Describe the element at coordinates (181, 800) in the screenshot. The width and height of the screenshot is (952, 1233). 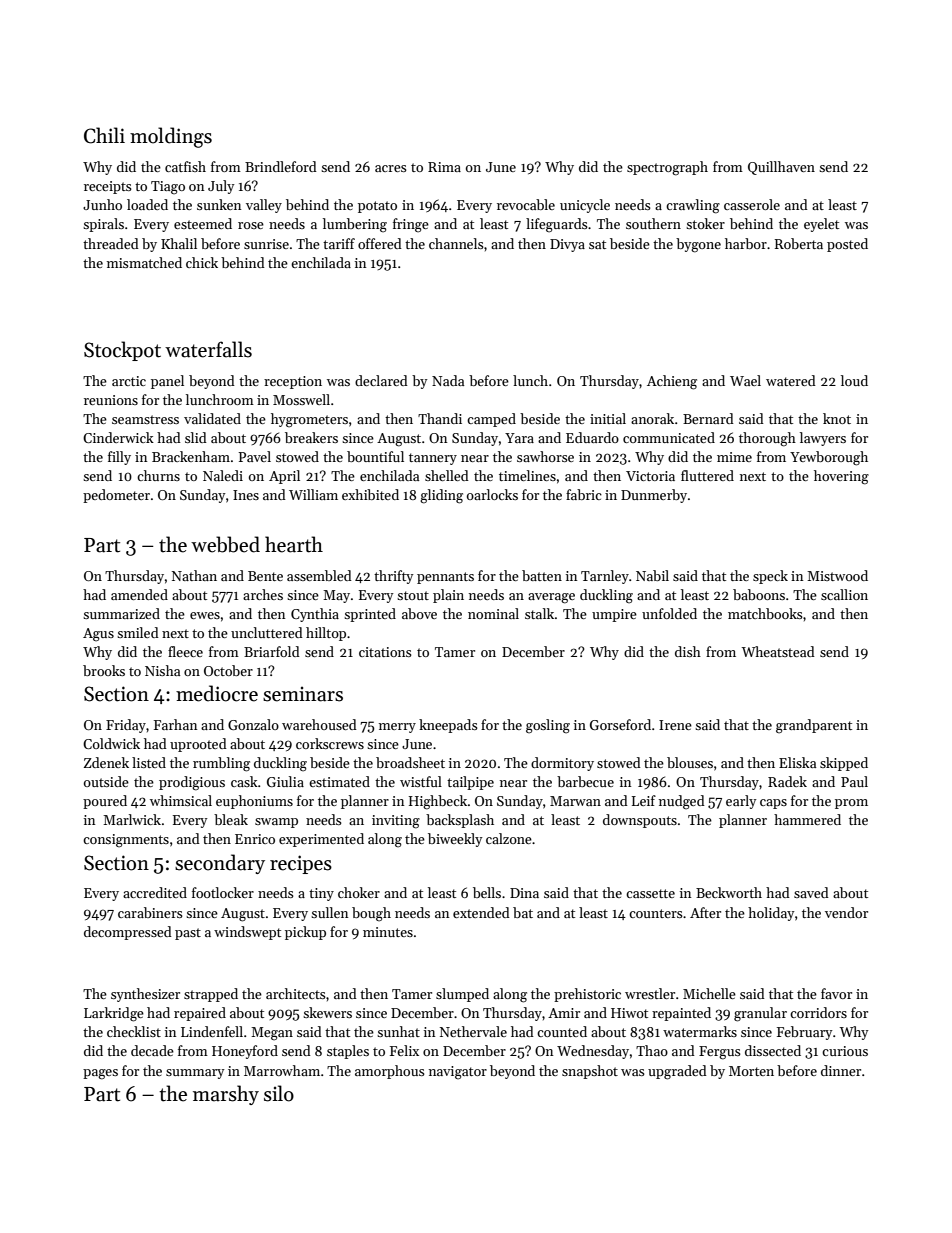
I see `whimsical` at that location.
